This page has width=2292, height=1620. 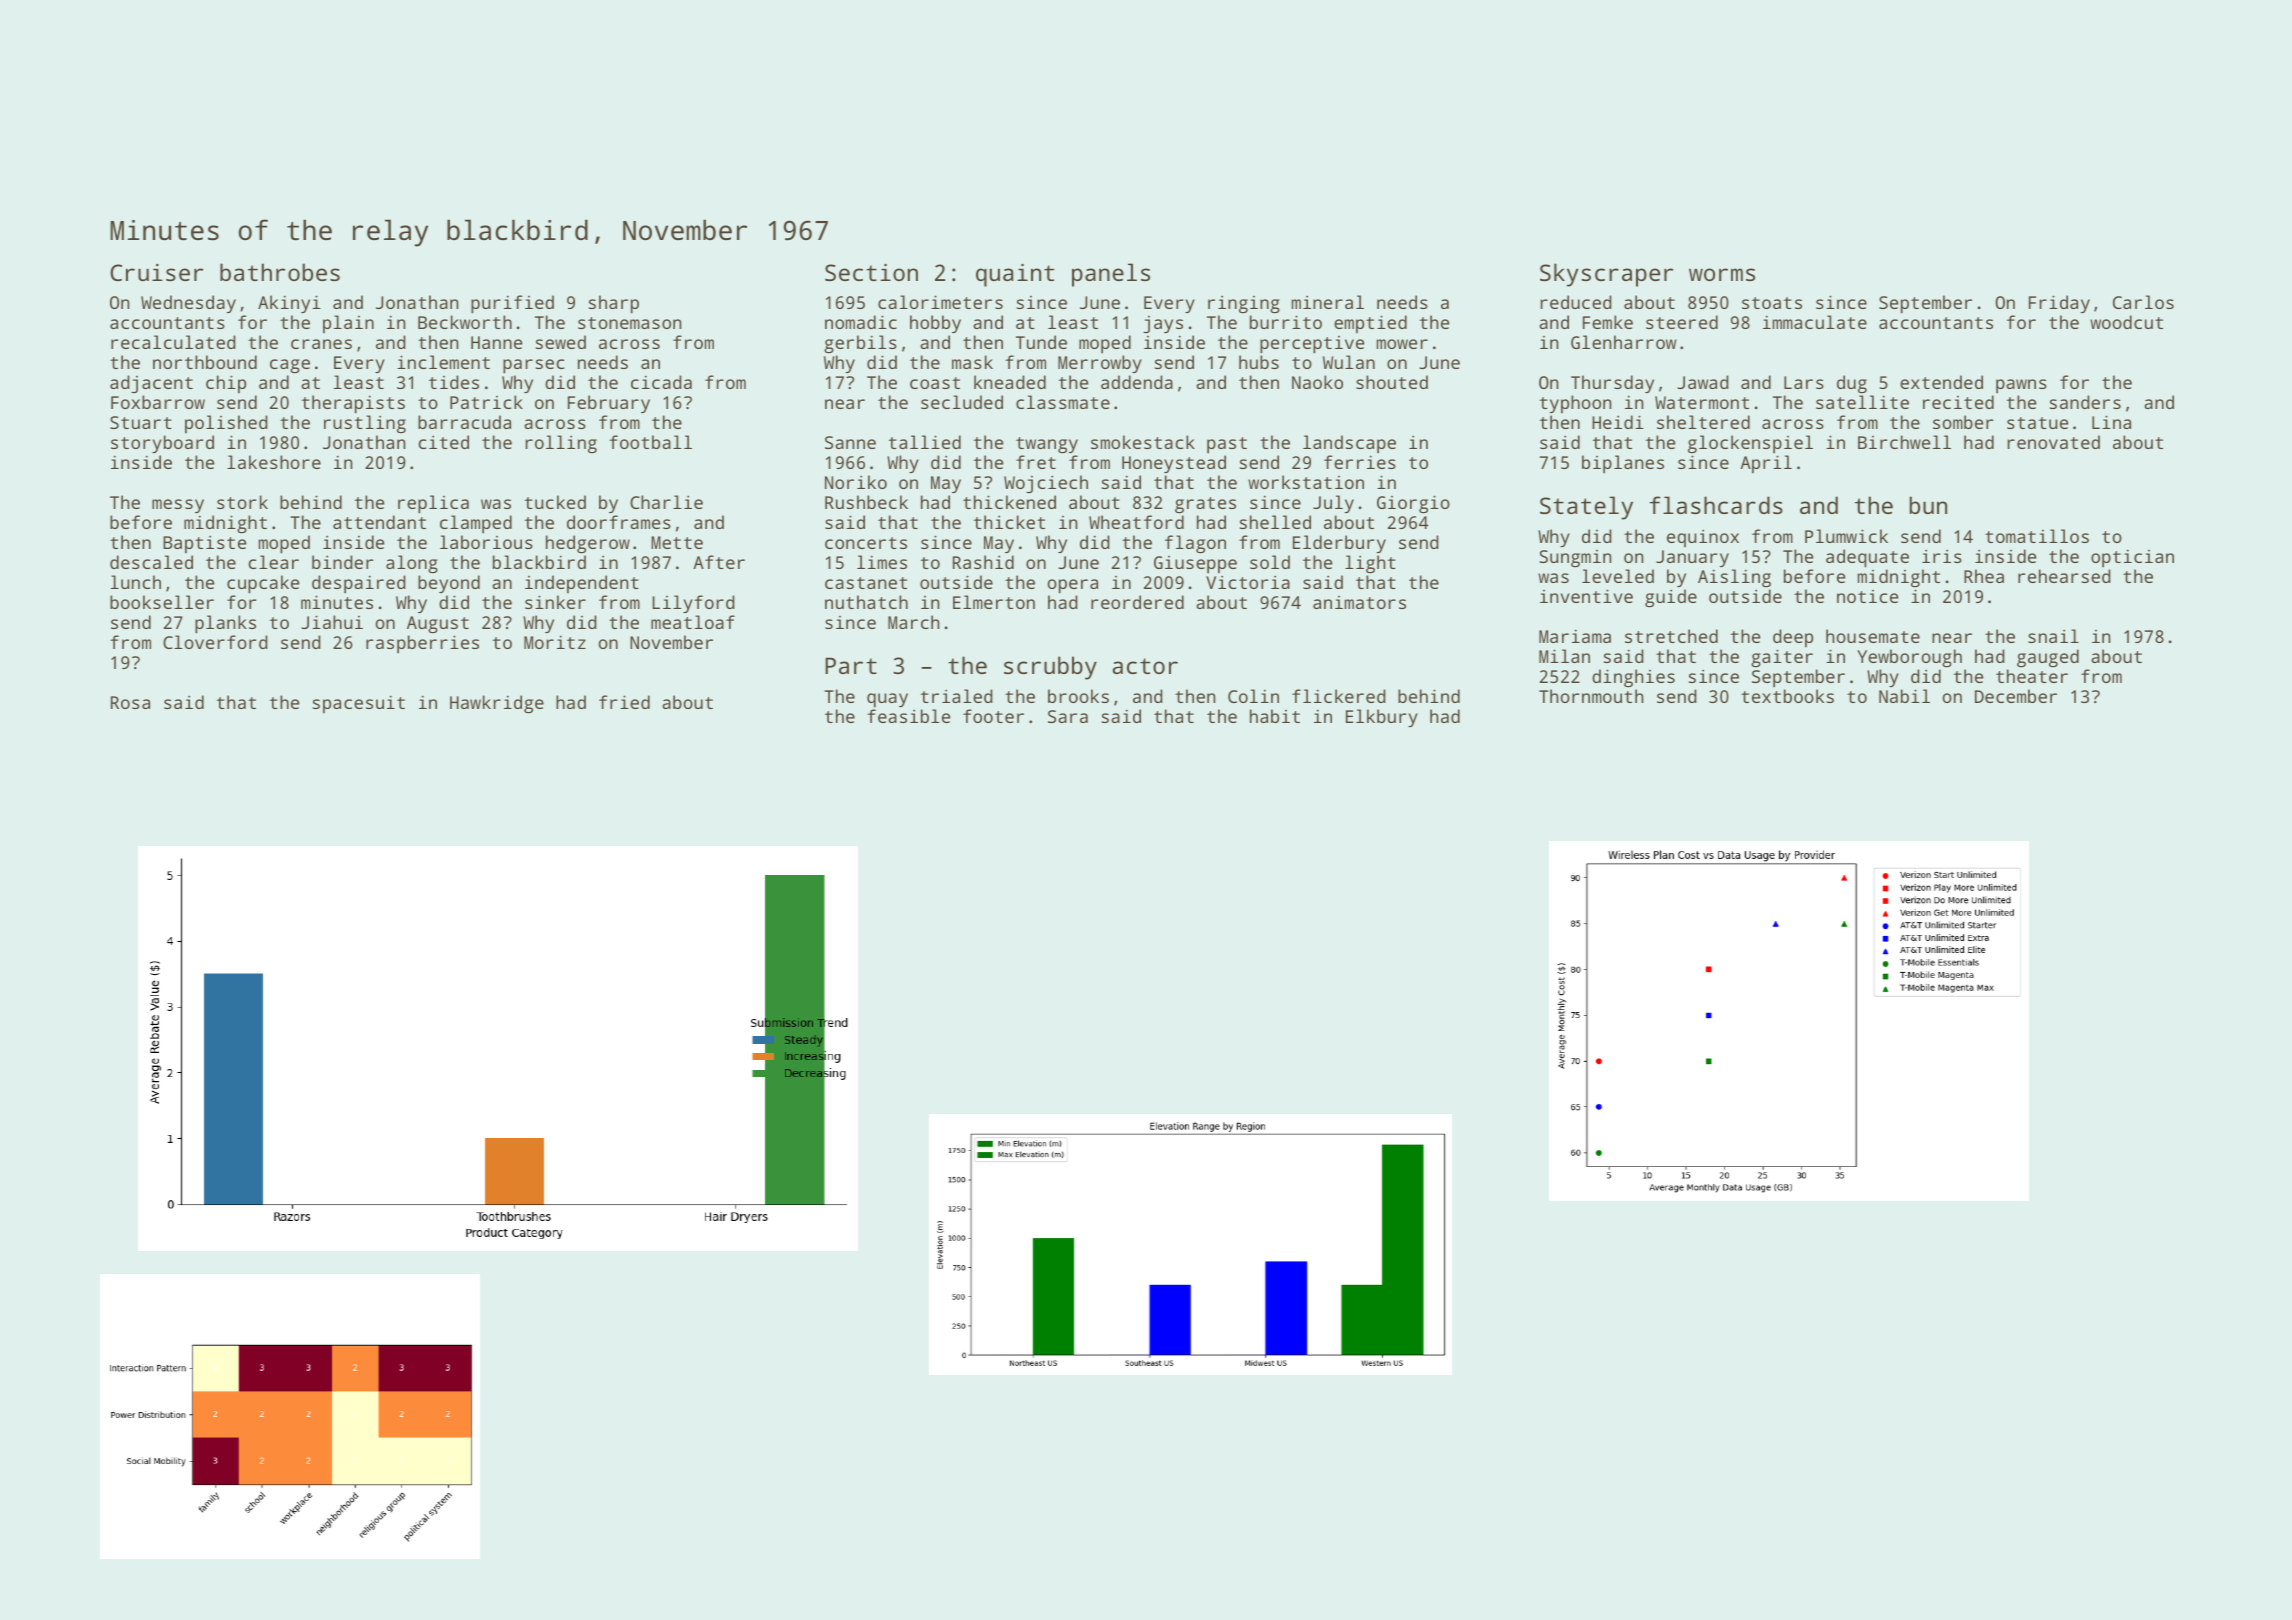 I want to click on pawns, so click(x=2021, y=386).
